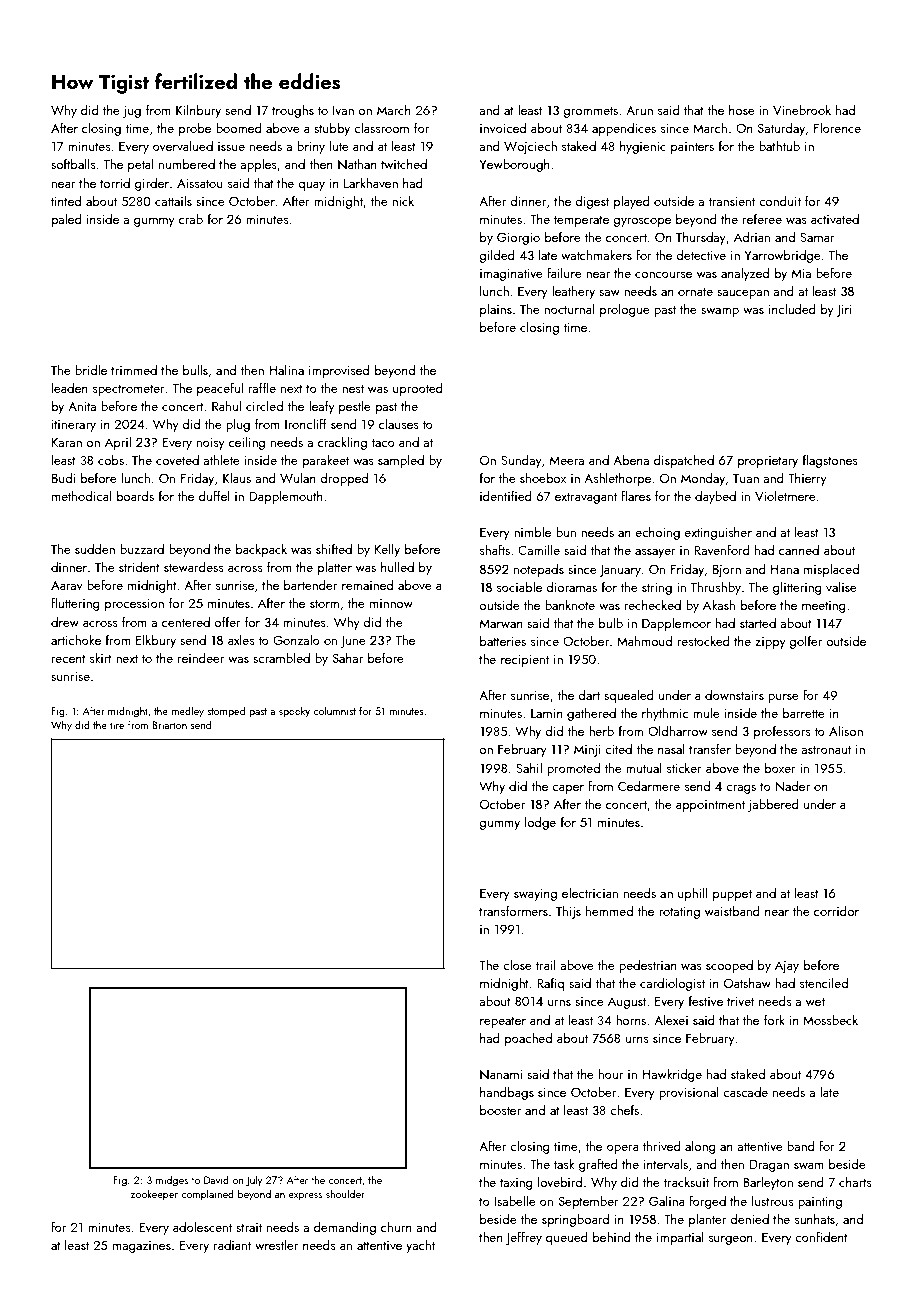  What do you see at coordinates (67, 220) in the screenshot?
I see `paled` at bounding box center [67, 220].
